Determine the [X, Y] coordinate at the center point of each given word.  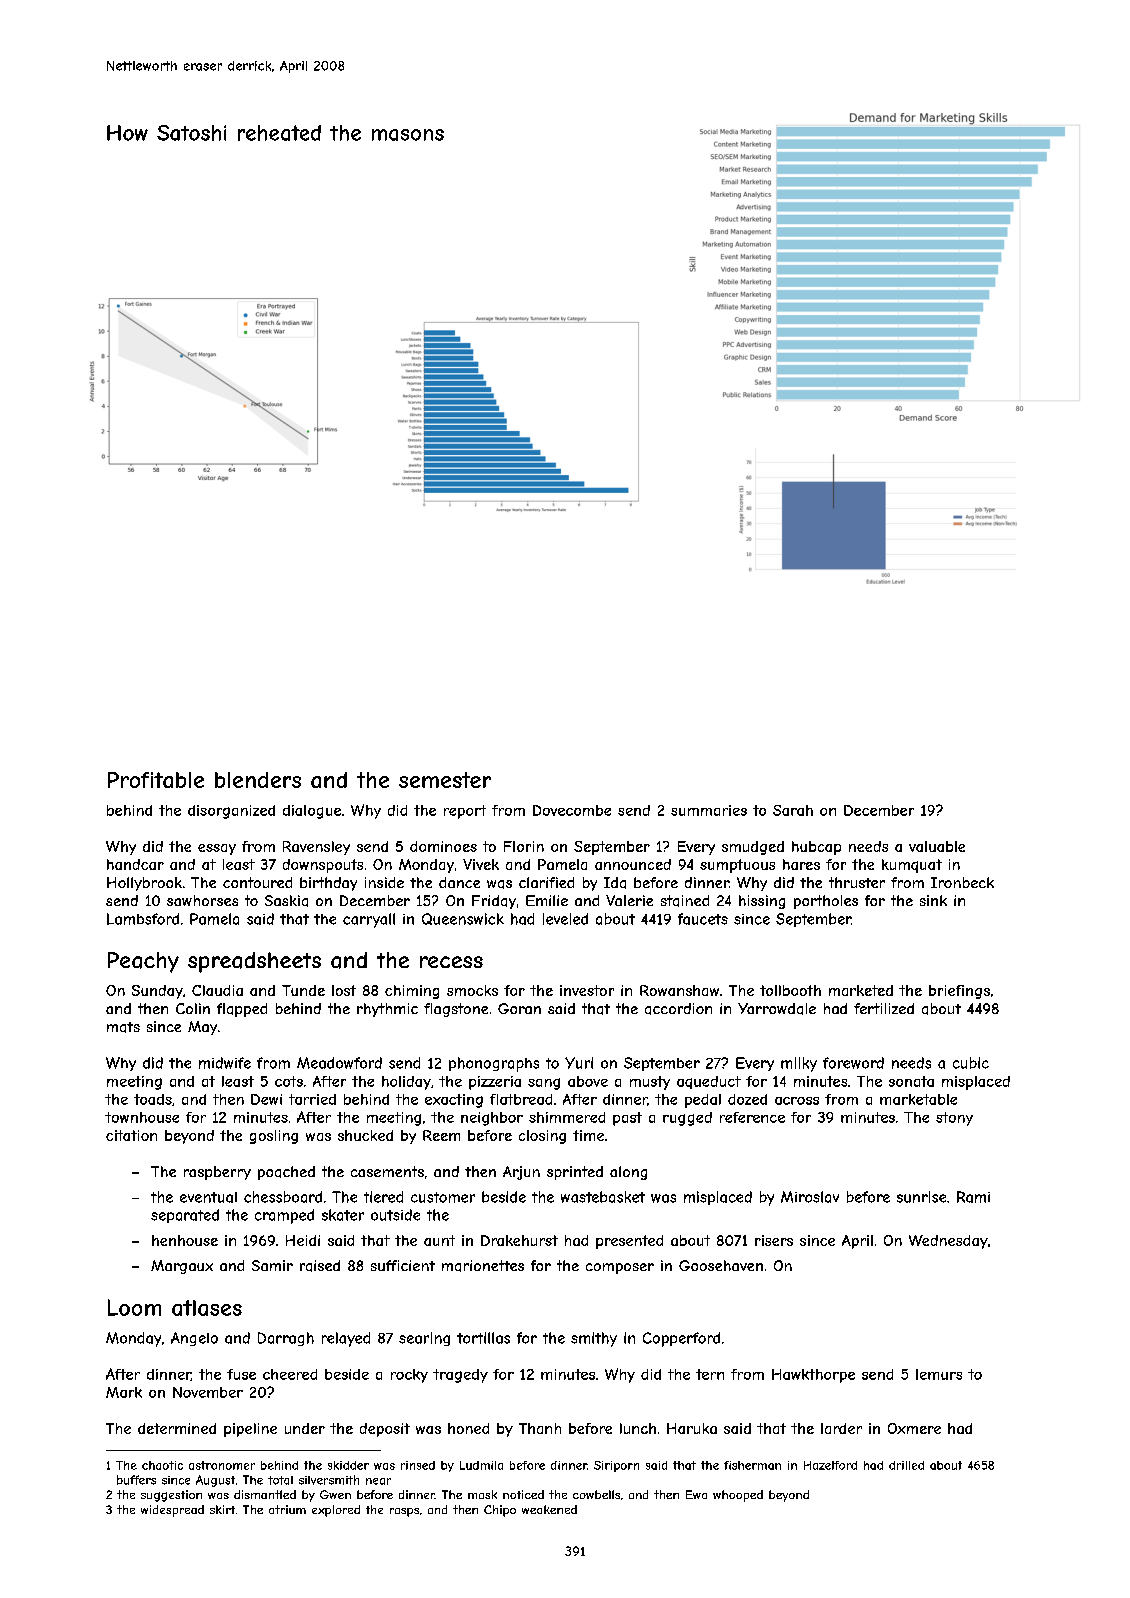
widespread [172, 1511]
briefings [959, 992]
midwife [225, 1063]
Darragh [286, 1339]
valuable [937, 846]
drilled [906, 1465]
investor [587, 990]
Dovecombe [572, 810]
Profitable [156, 780]
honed [468, 1428]
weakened [549, 1509]
